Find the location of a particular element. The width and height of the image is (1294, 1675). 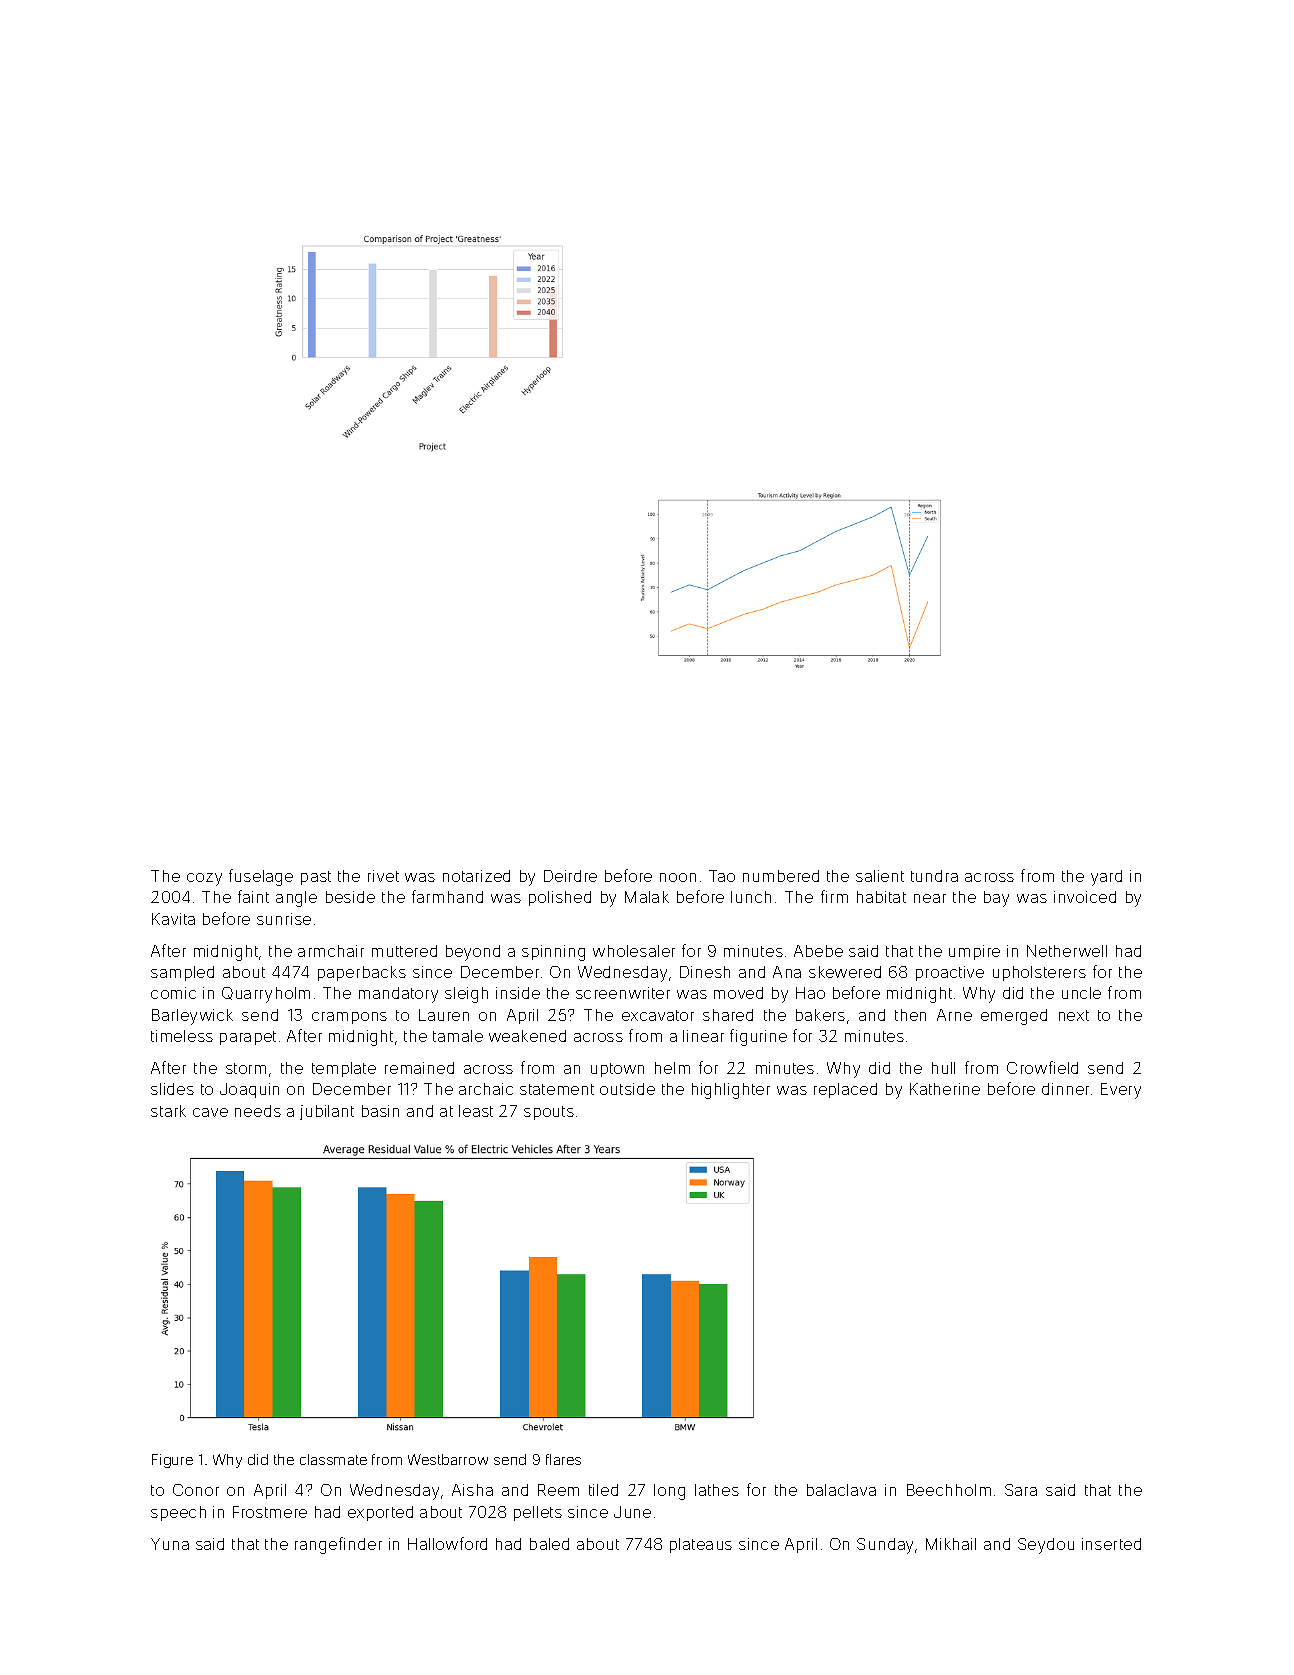

rivet is located at coordinates (383, 876).
